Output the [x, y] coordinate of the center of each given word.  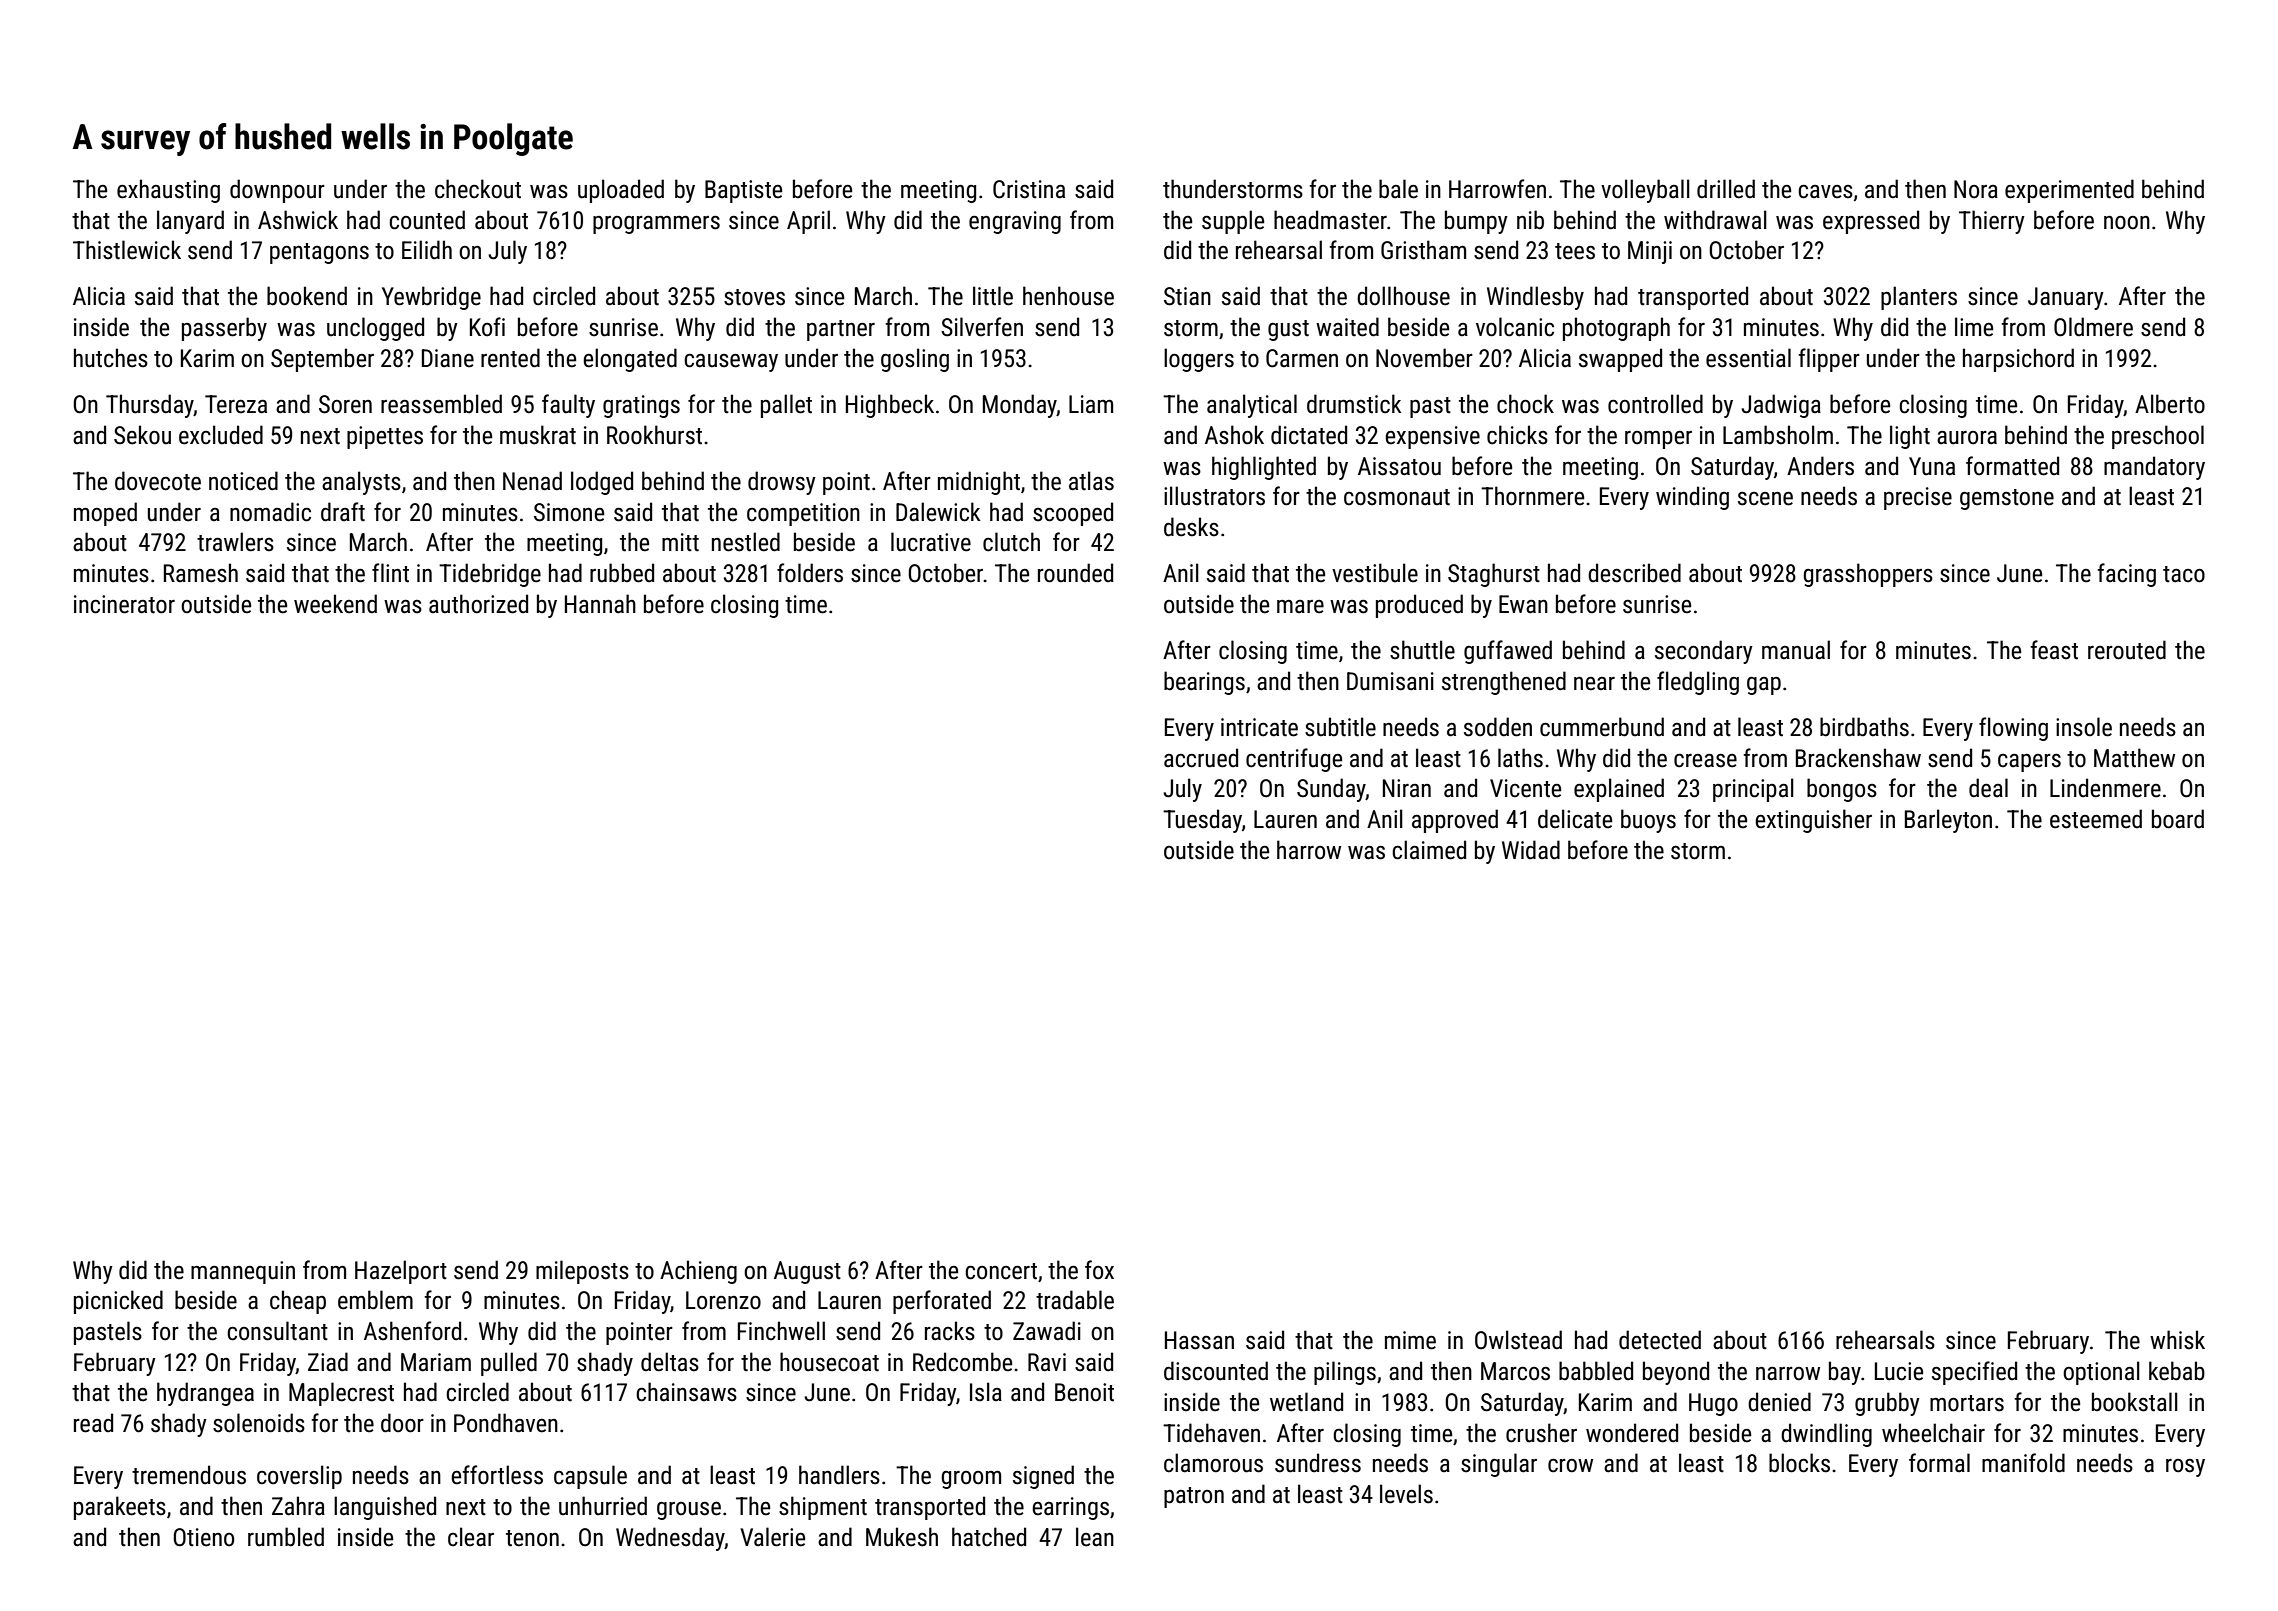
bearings [1204, 683]
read [93, 1423]
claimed [1429, 850]
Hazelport [401, 1272]
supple [1233, 222]
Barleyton [1948, 821]
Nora [1976, 189]
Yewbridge [431, 298]
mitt [680, 542]
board [2178, 819]
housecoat [829, 1362]
